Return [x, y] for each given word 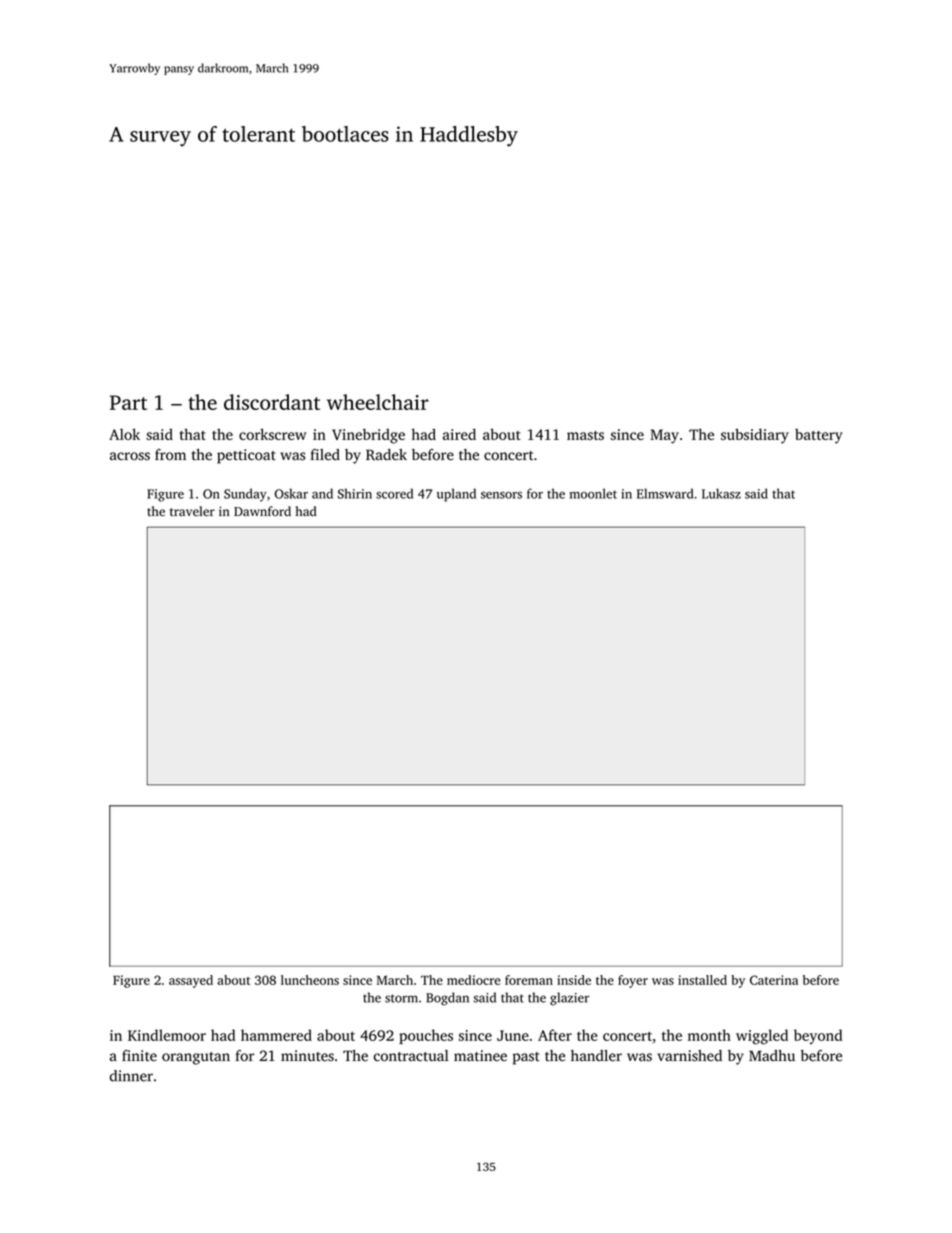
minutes [307, 1056]
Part [128, 402]
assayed [191, 981]
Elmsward [665, 493]
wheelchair [378, 402]
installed [702, 980]
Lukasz [721, 493]
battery [818, 436]
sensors [501, 495]
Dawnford [262, 511]
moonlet [593, 493]
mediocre [474, 980]
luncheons [310, 980]
